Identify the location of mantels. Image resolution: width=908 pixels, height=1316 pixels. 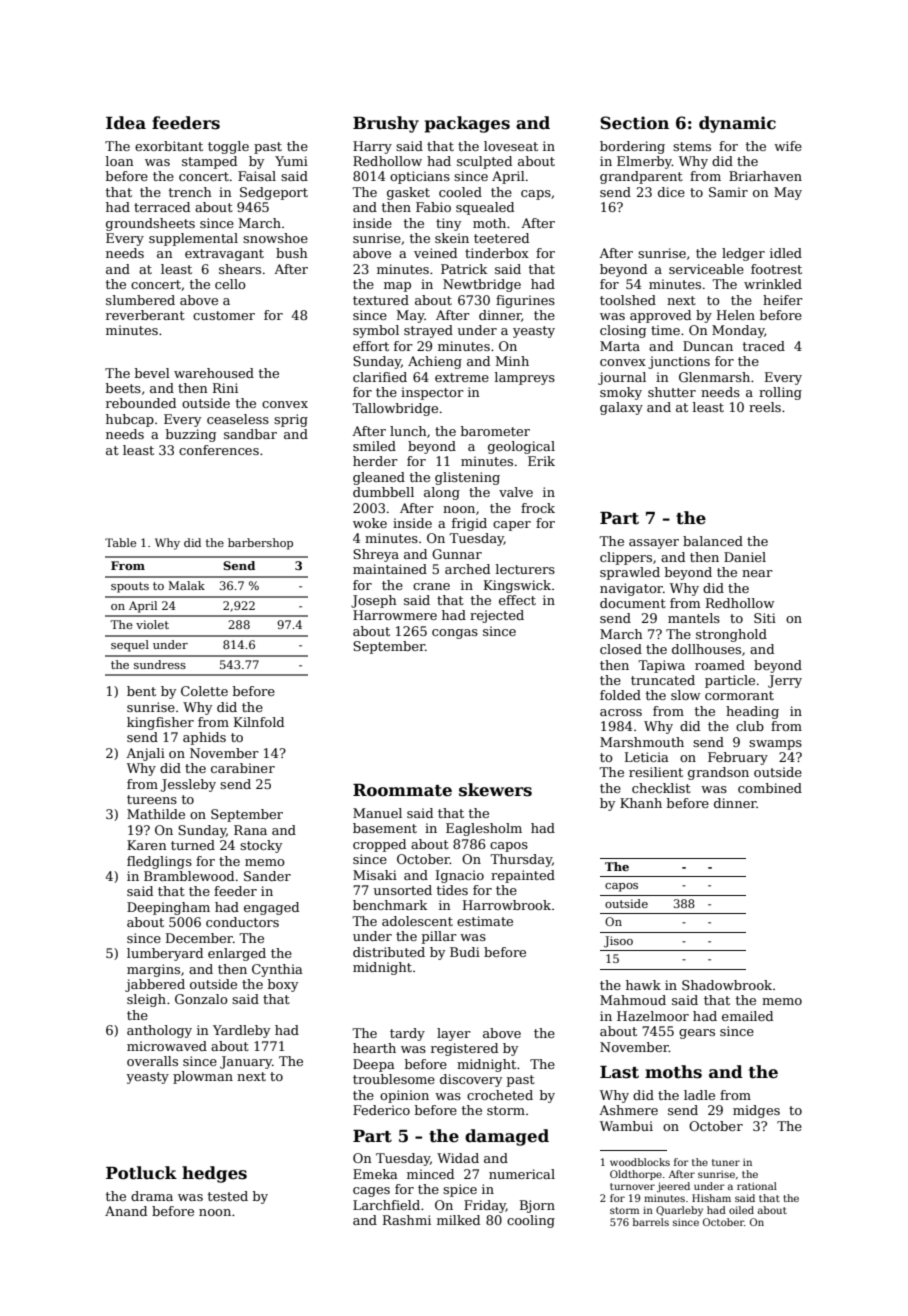
(694, 618).
